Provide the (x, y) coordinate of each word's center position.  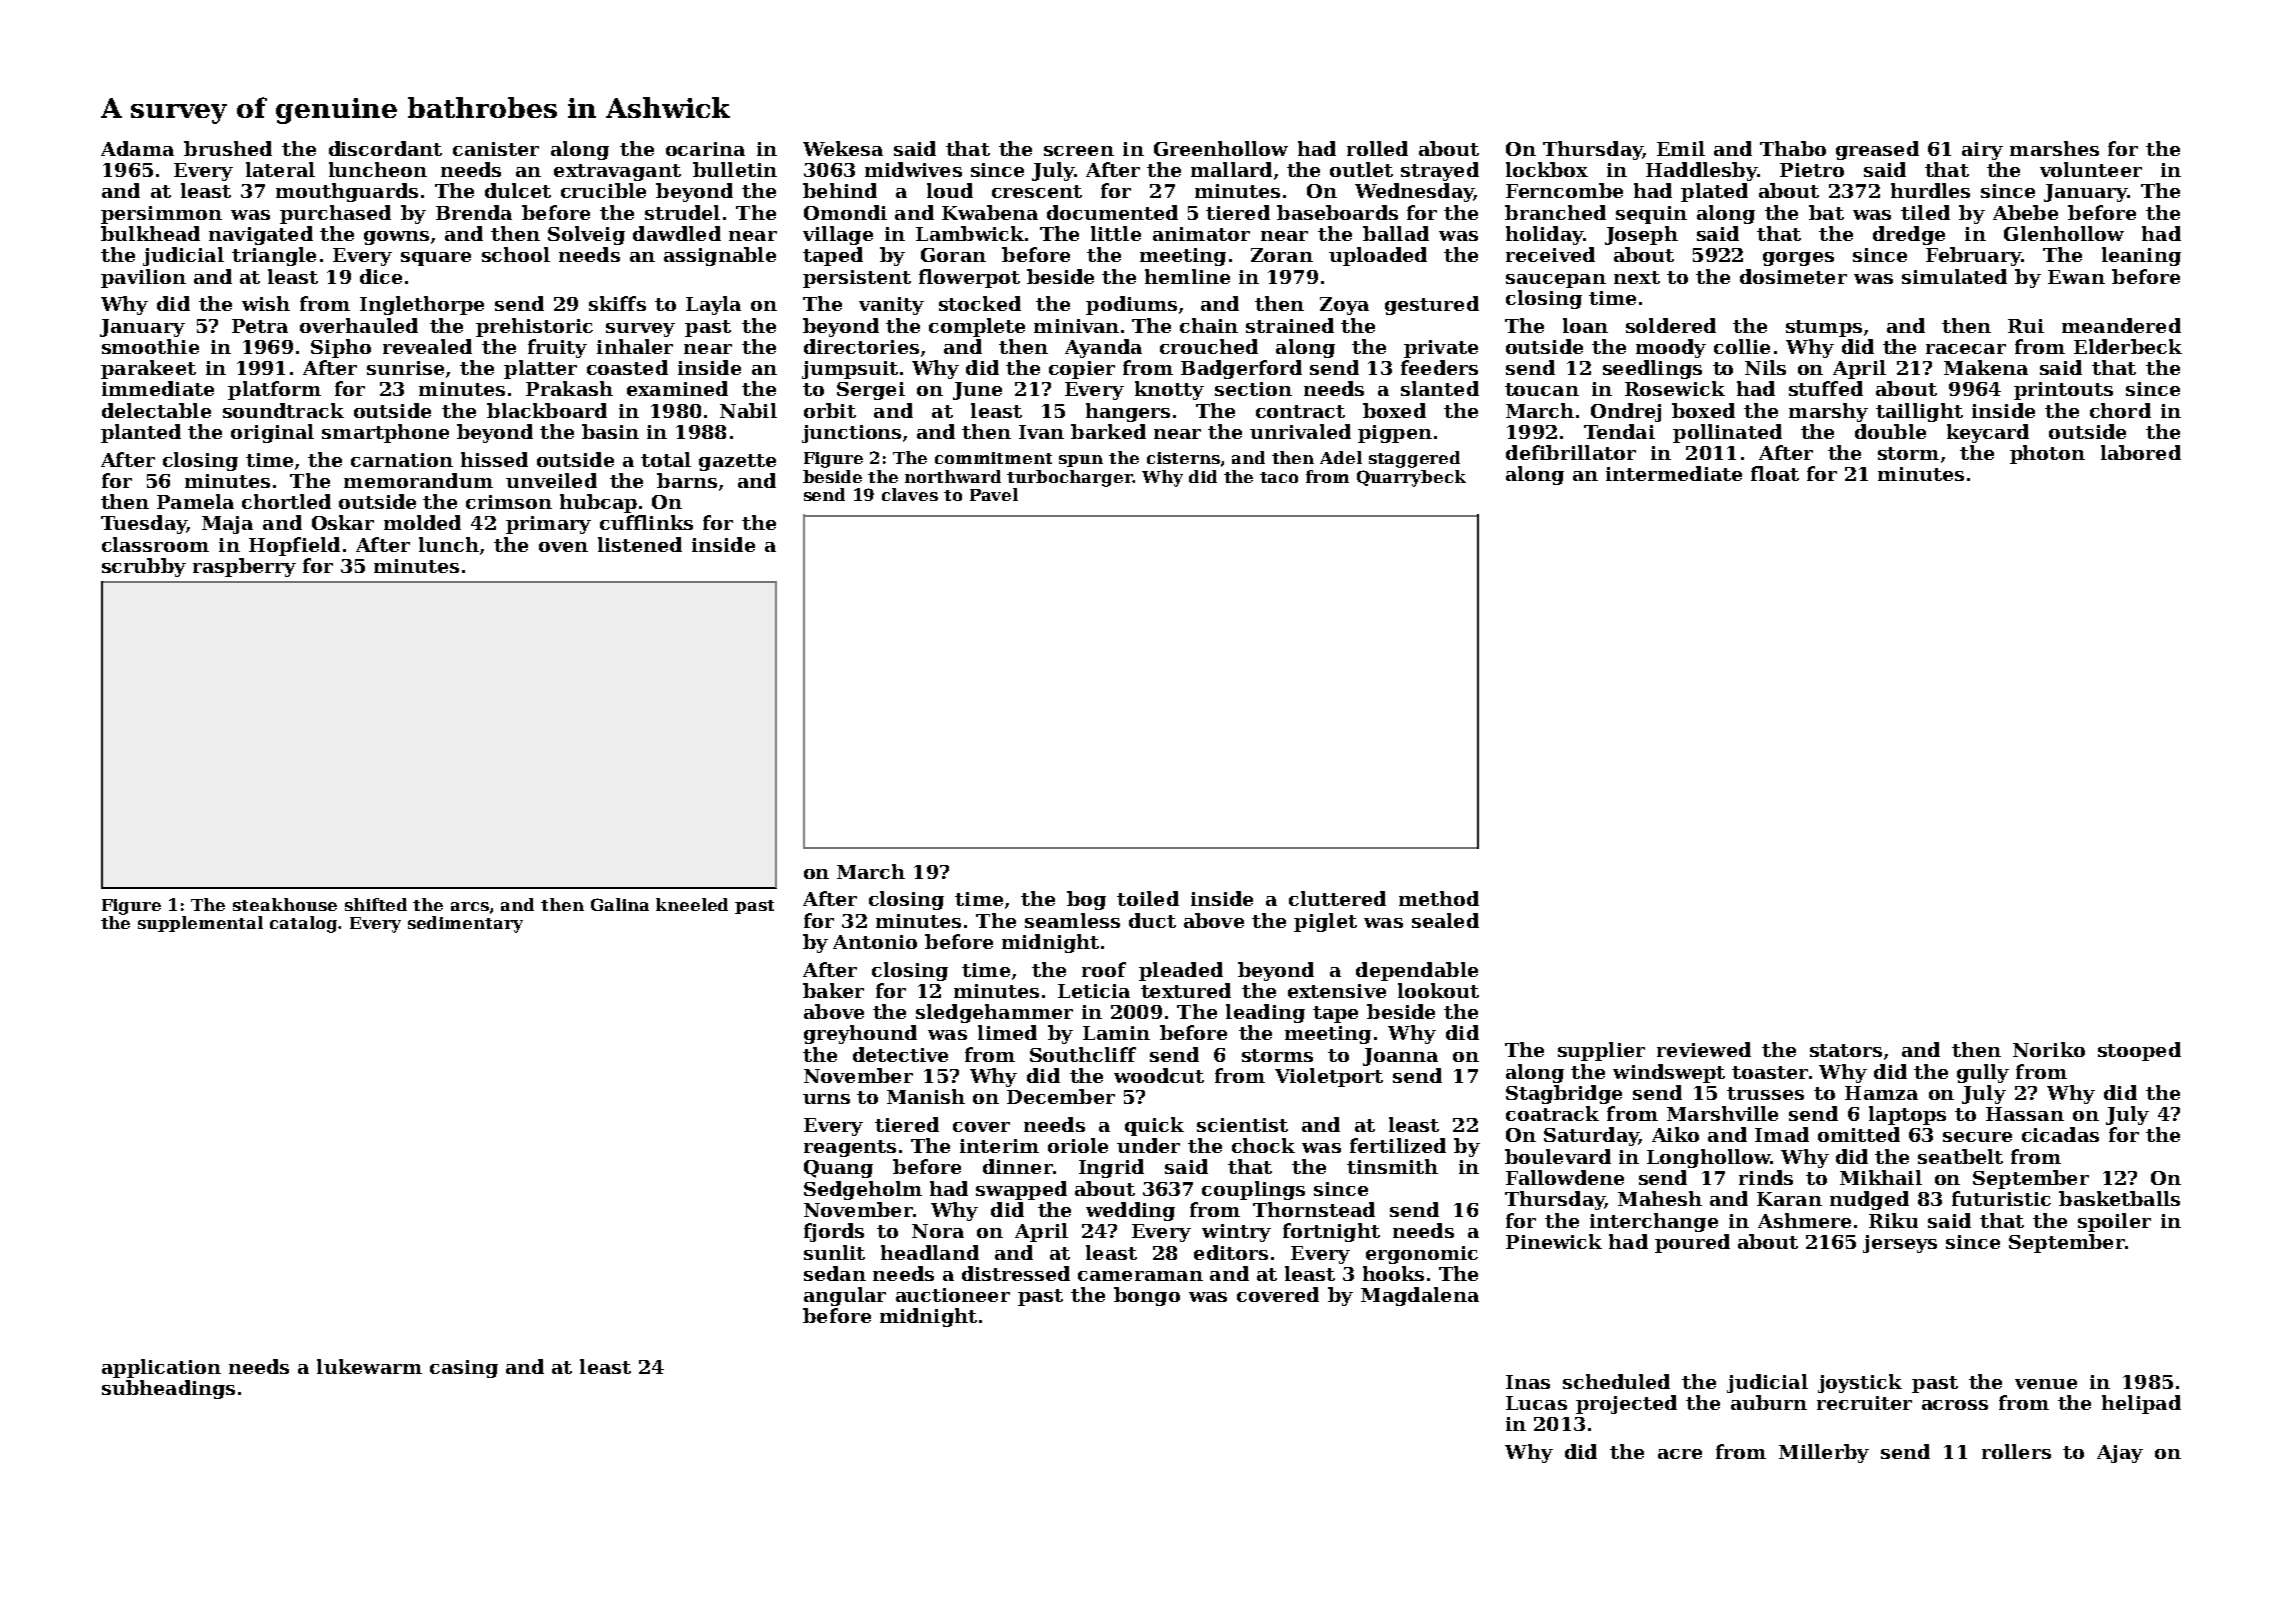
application (161, 1368)
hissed (494, 459)
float (1775, 473)
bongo (1147, 1296)
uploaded (1378, 256)
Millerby (1824, 1453)
